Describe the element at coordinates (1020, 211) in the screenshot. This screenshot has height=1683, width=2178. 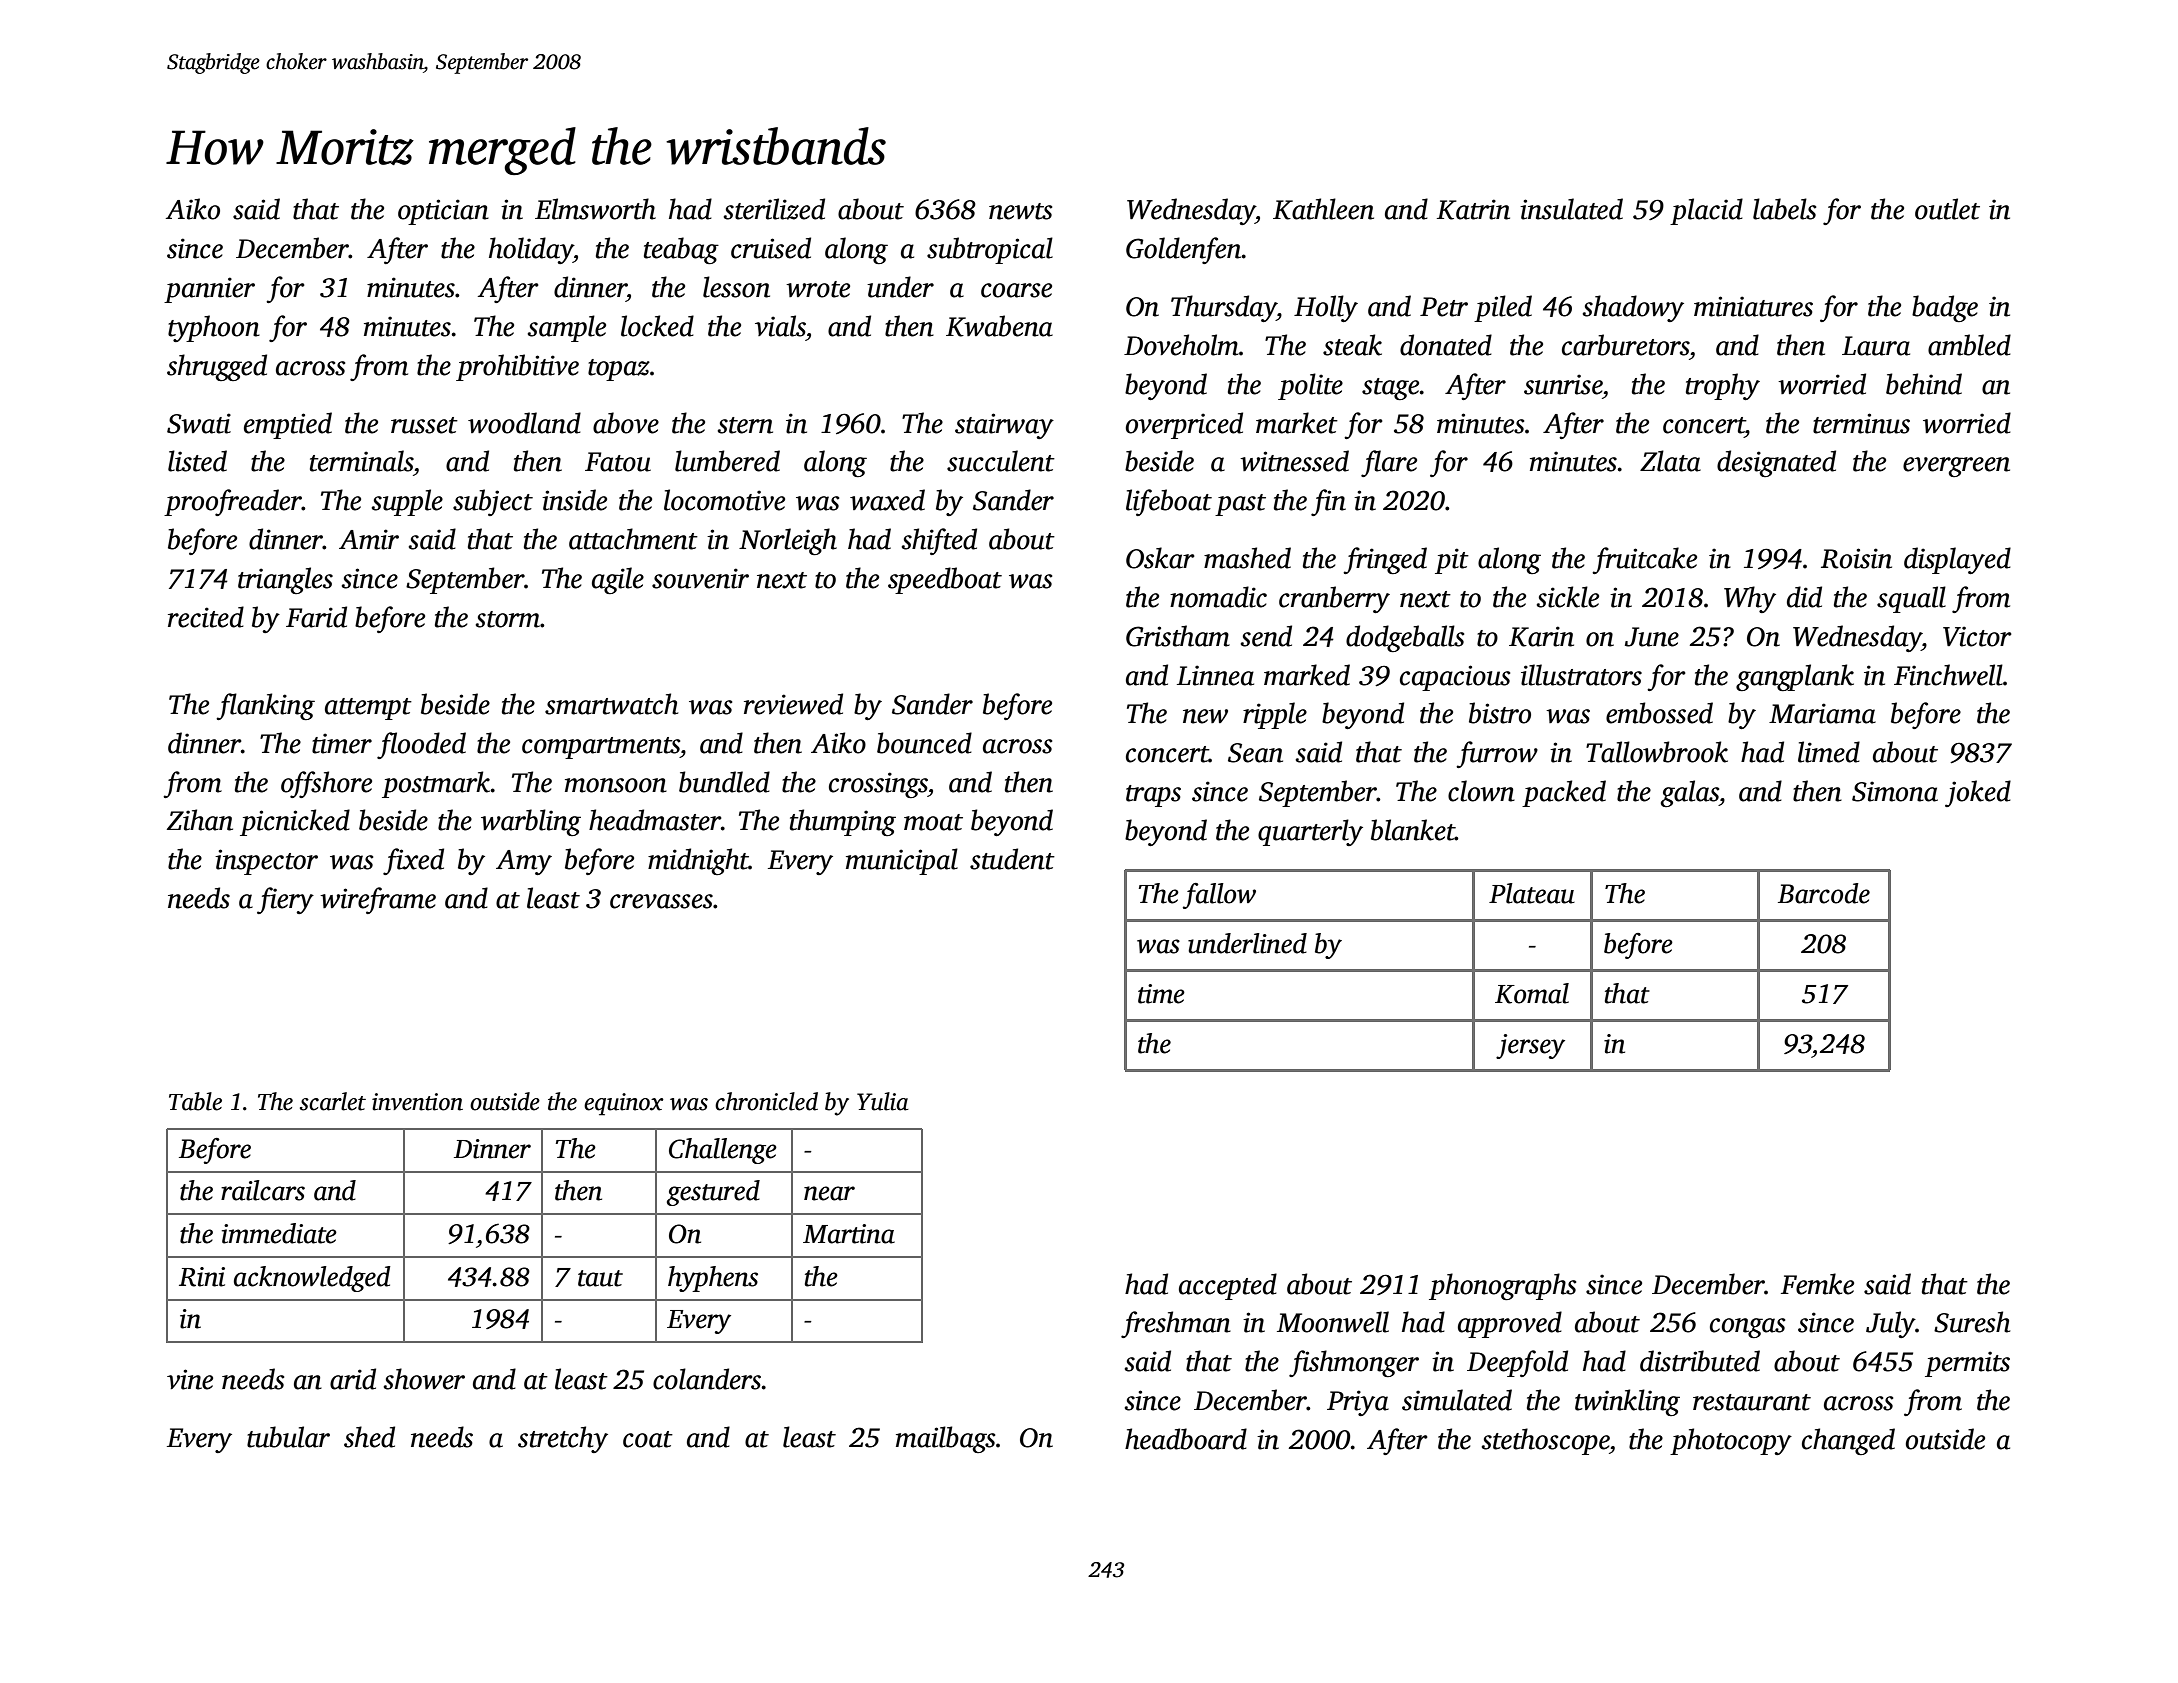
I see `newts` at that location.
